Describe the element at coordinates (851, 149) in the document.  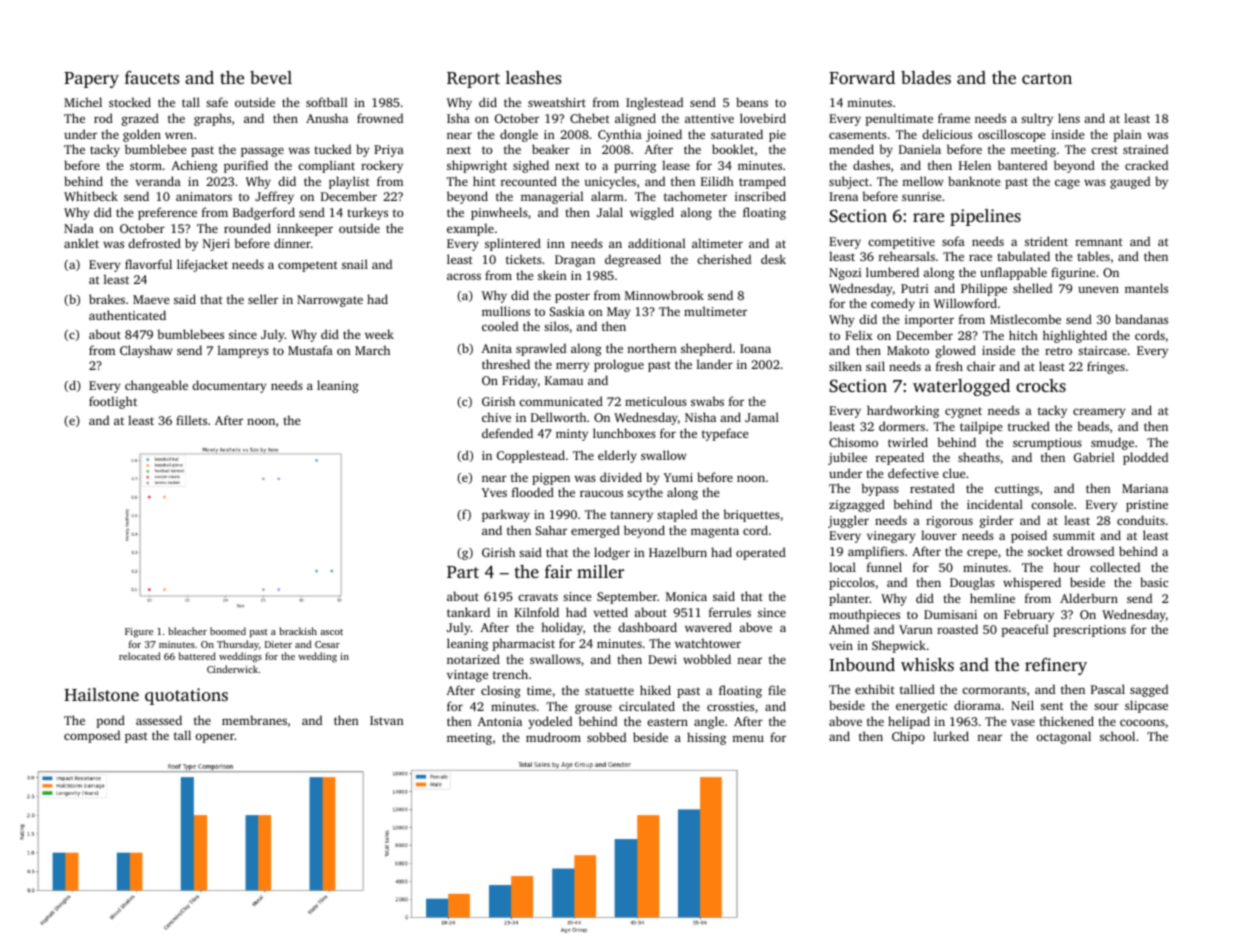
I see `mended` at that location.
